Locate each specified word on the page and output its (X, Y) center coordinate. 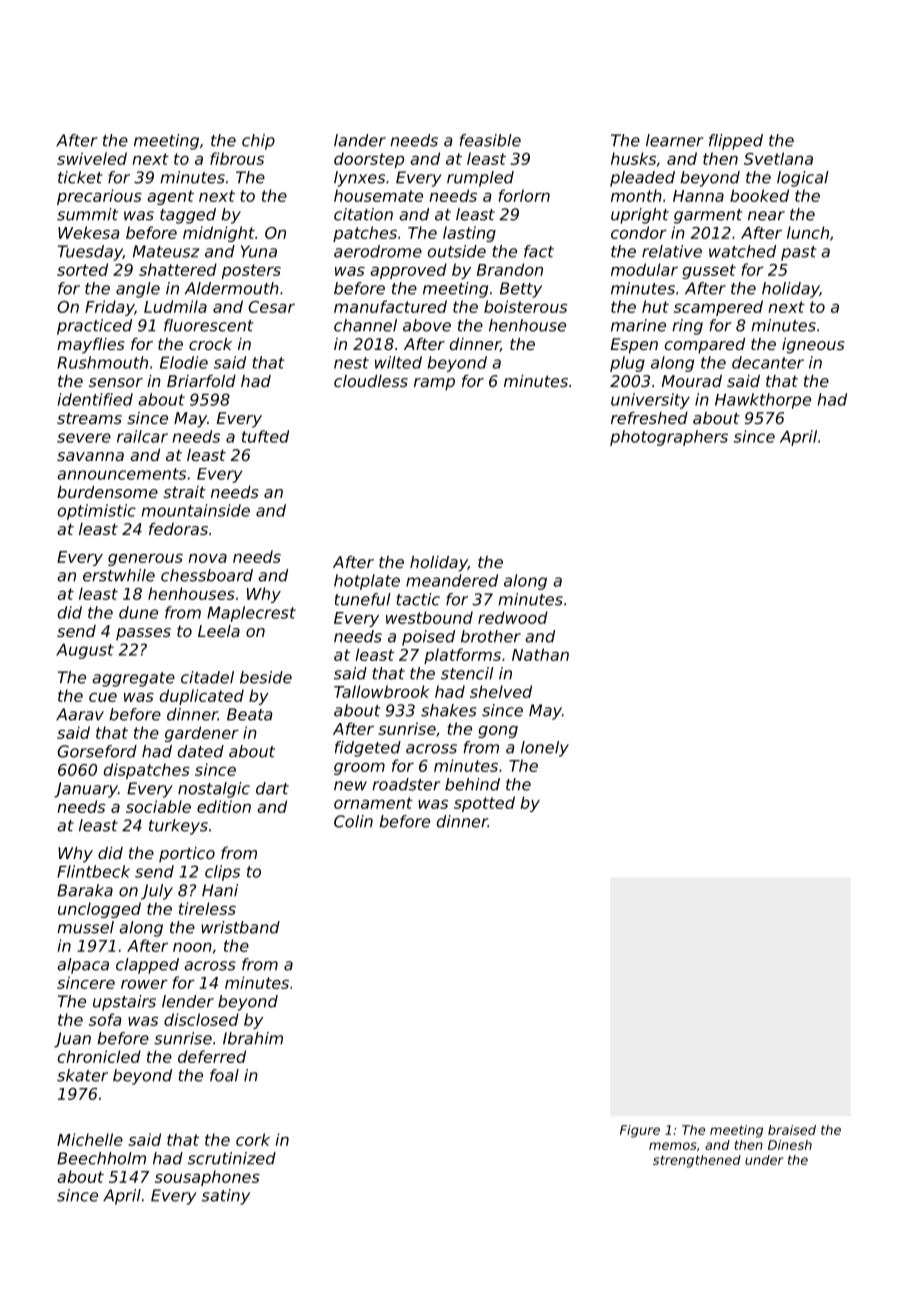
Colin (353, 821)
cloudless (371, 381)
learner (675, 140)
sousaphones (207, 1178)
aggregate (133, 679)
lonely (545, 749)
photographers (669, 438)
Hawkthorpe (763, 401)
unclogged (99, 910)
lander (360, 140)
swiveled (92, 158)
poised (428, 638)
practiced (94, 327)
